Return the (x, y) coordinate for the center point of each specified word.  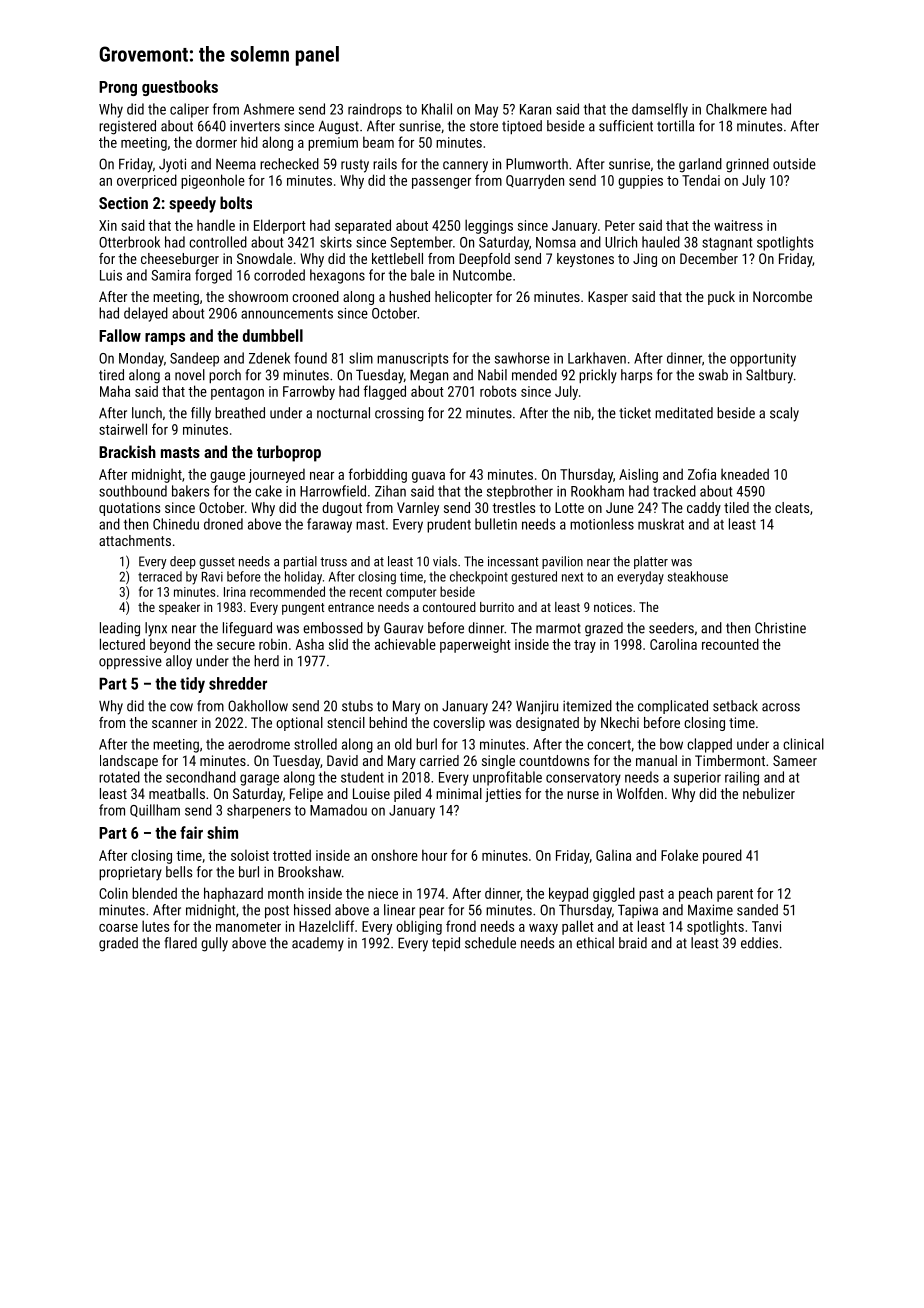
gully (214, 944)
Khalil (437, 109)
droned (223, 524)
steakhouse (698, 576)
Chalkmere (736, 109)
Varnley (418, 509)
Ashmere (269, 109)
